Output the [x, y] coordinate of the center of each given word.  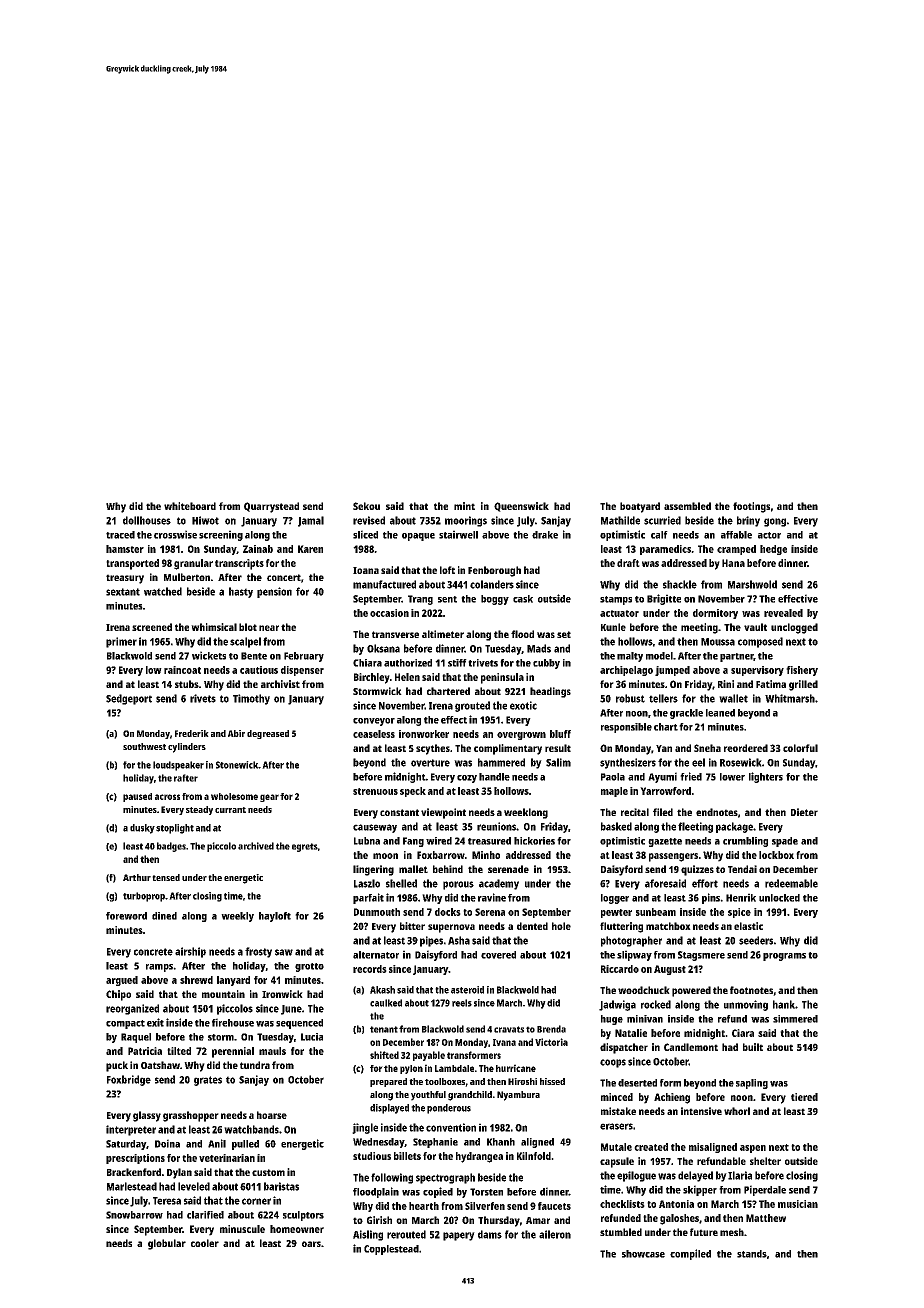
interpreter [131, 1130]
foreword [126, 916]
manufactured [384, 584]
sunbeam [656, 912]
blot [248, 627]
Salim [558, 762]
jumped [672, 671]
